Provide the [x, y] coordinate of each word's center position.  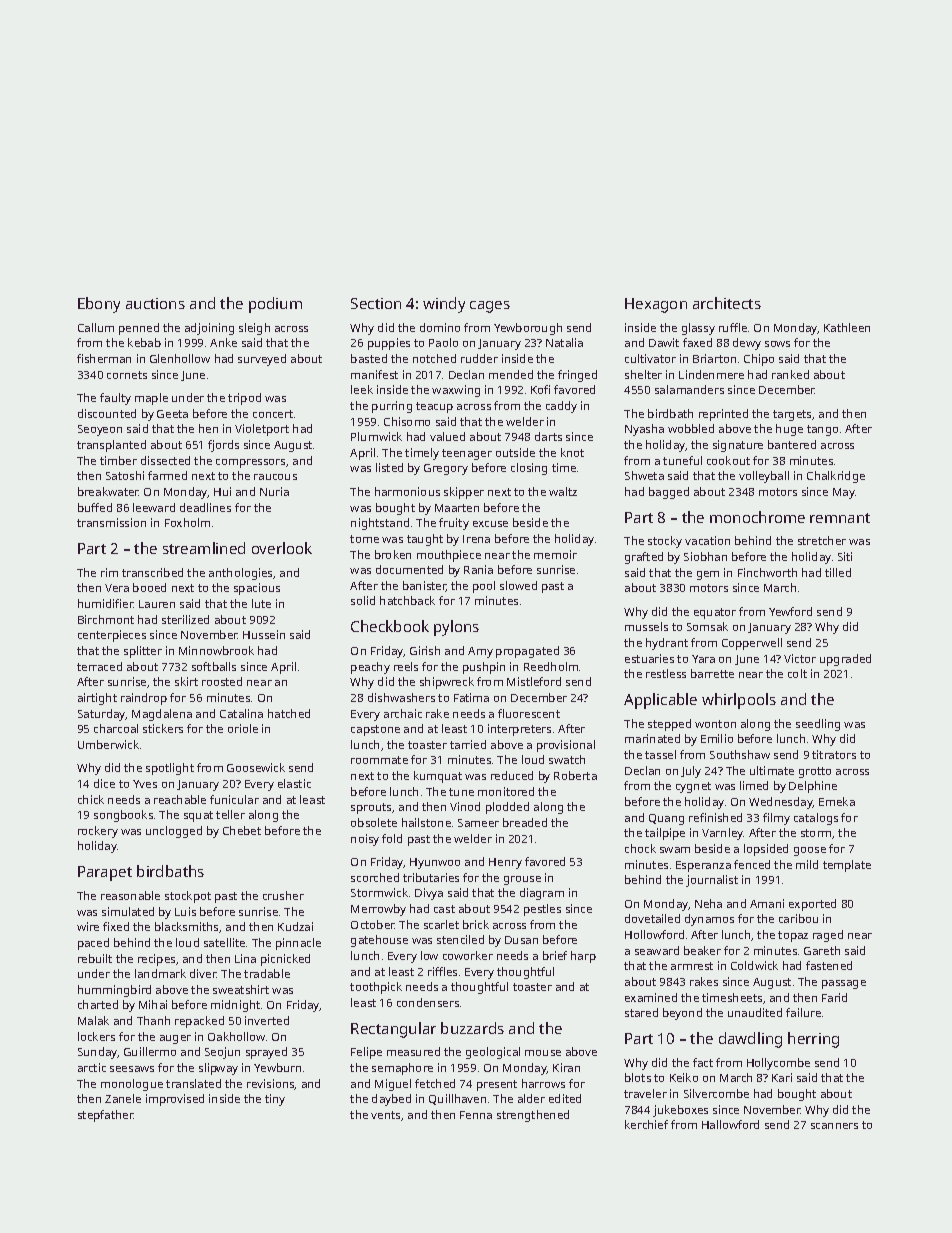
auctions [155, 303]
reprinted [723, 415]
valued [447, 436]
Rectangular [393, 1030]
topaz [793, 936]
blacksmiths [186, 926]
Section [376, 303]
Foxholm [187, 522]
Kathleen [847, 327]
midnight [235, 1006]
